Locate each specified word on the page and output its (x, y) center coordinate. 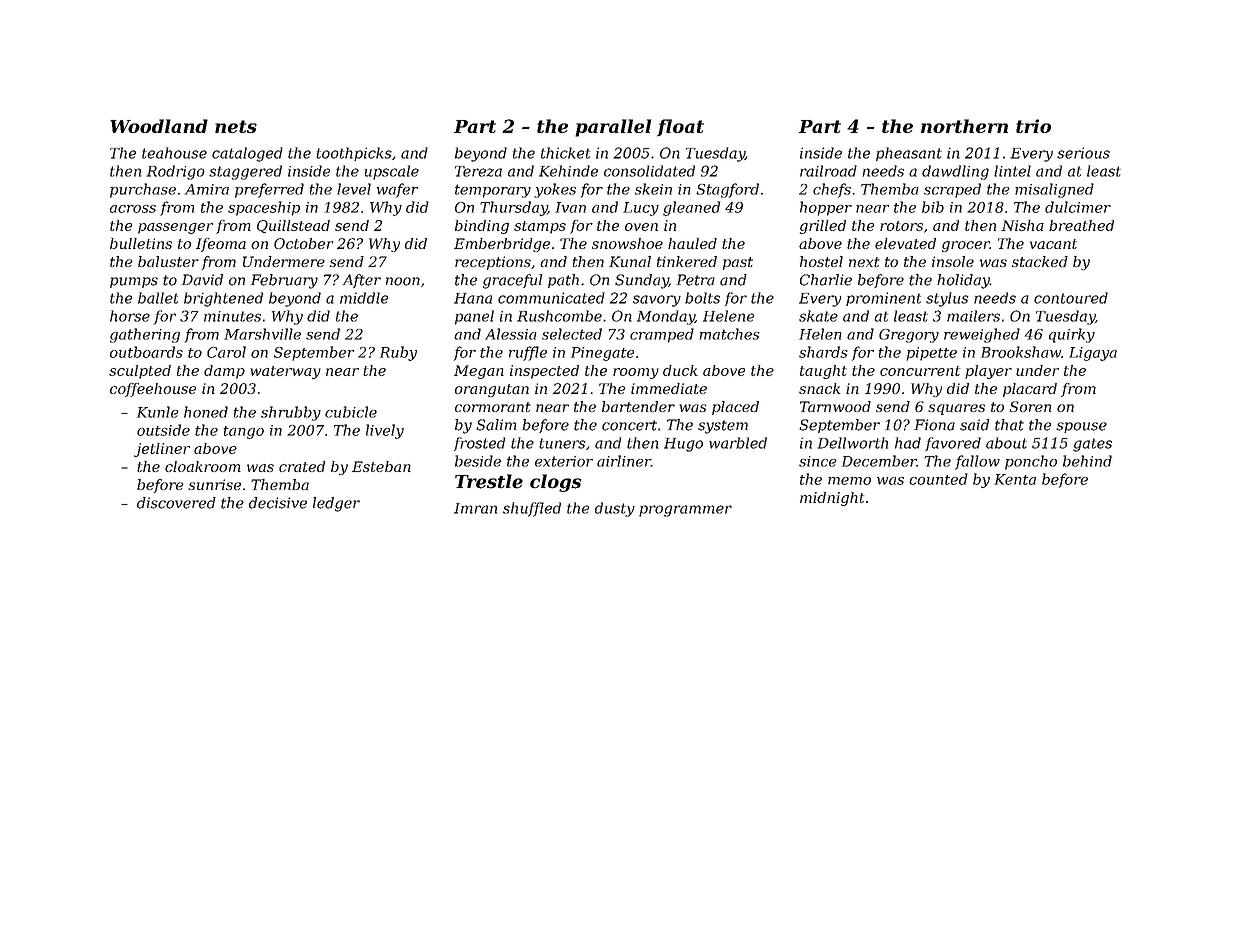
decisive (278, 503)
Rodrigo (175, 172)
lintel (1012, 171)
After (362, 281)
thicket (565, 153)
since (818, 461)
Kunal (630, 261)
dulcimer (1078, 207)
